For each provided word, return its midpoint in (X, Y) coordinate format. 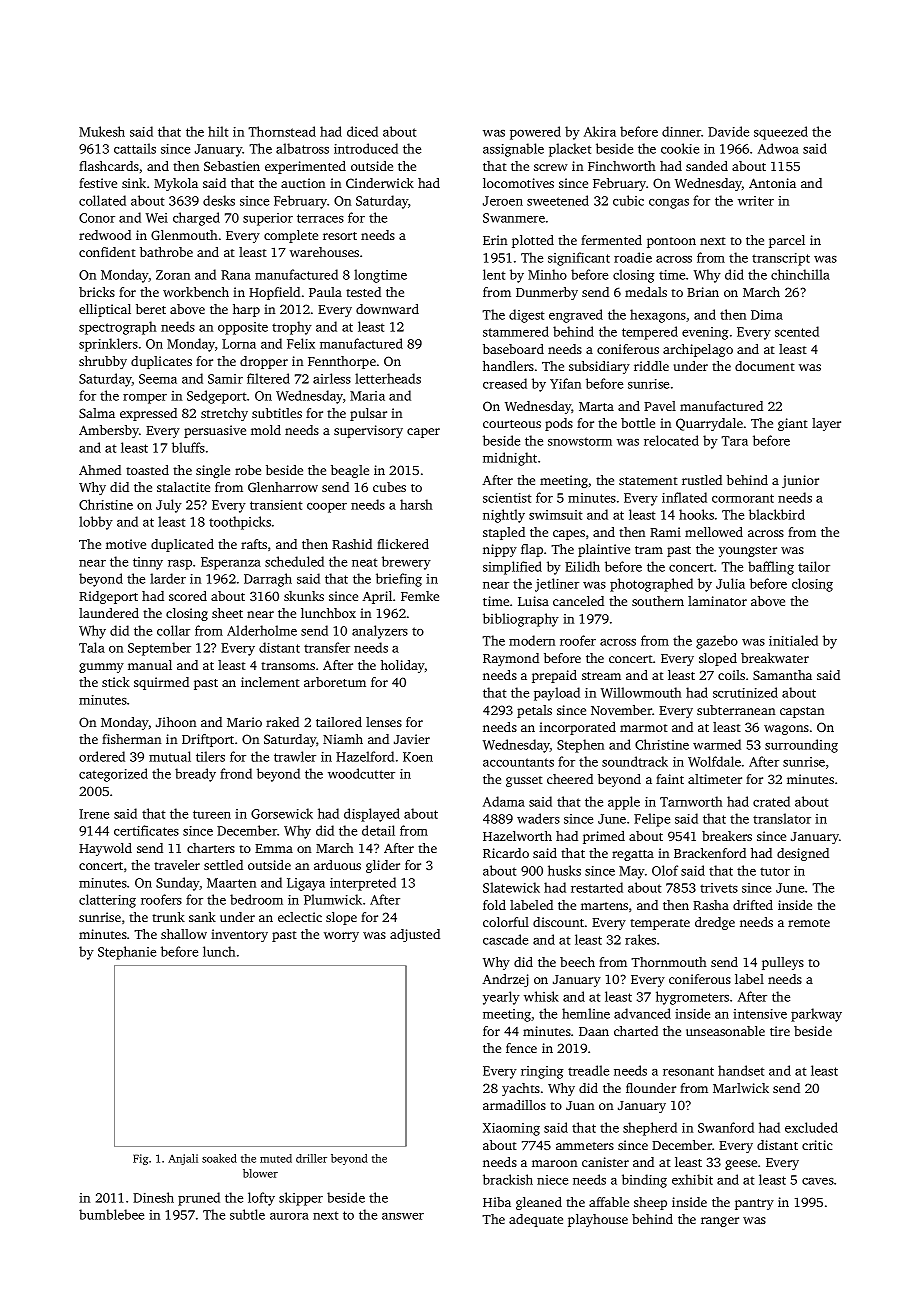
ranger (720, 1222)
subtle (247, 1214)
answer (403, 1216)
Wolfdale (714, 761)
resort (340, 236)
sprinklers (108, 345)
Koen (418, 757)
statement (648, 481)
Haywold (105, 849)
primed (604, 837)
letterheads (388, 378)
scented (797, 331)
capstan (802, 712)
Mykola (176, 184)
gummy (101, 668)
